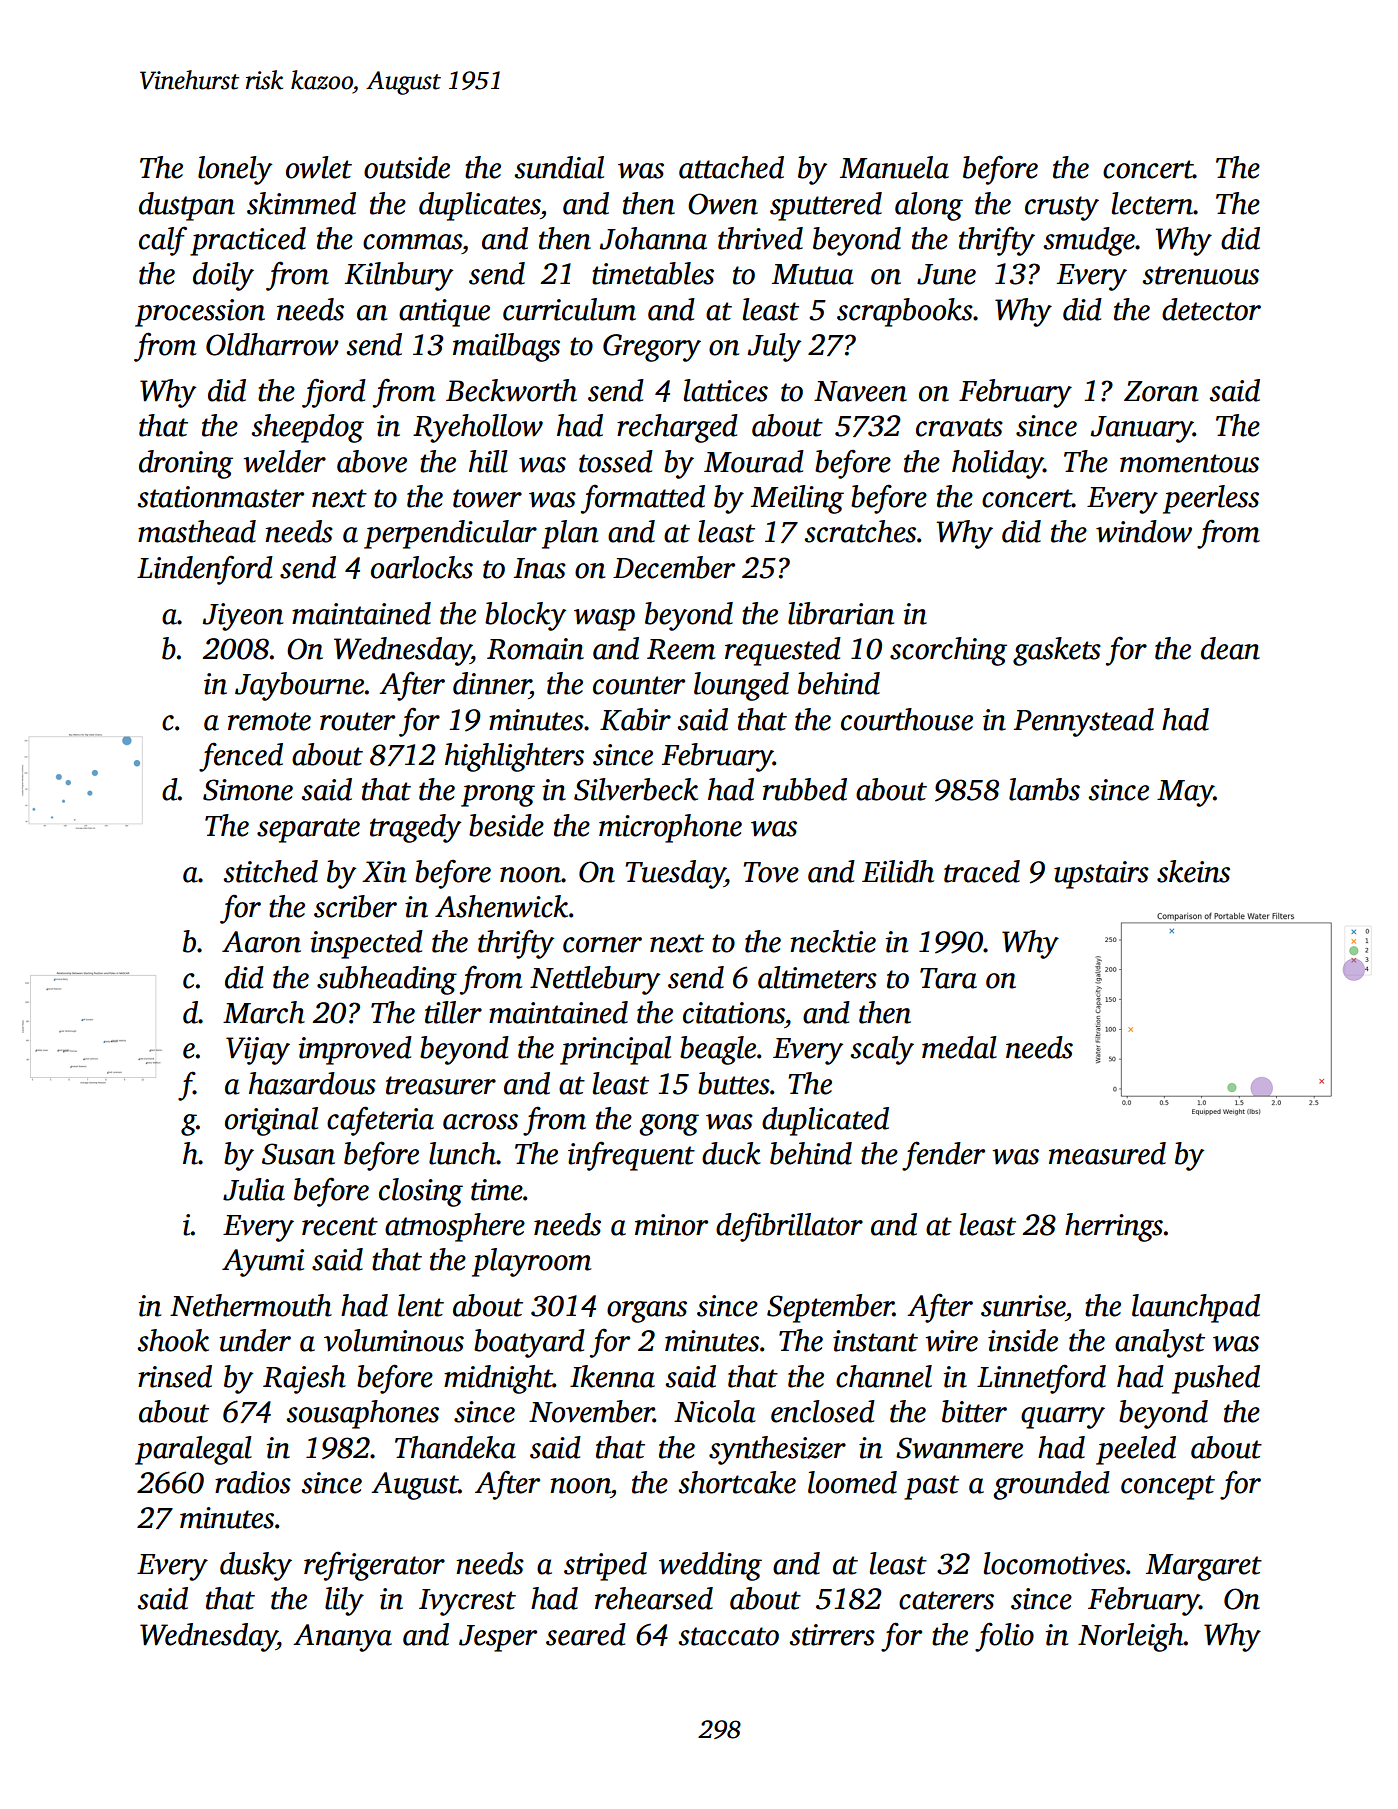 The height and width of the screenshot is (1809, 1398). I want to click on lonely, so click(235, 170).
